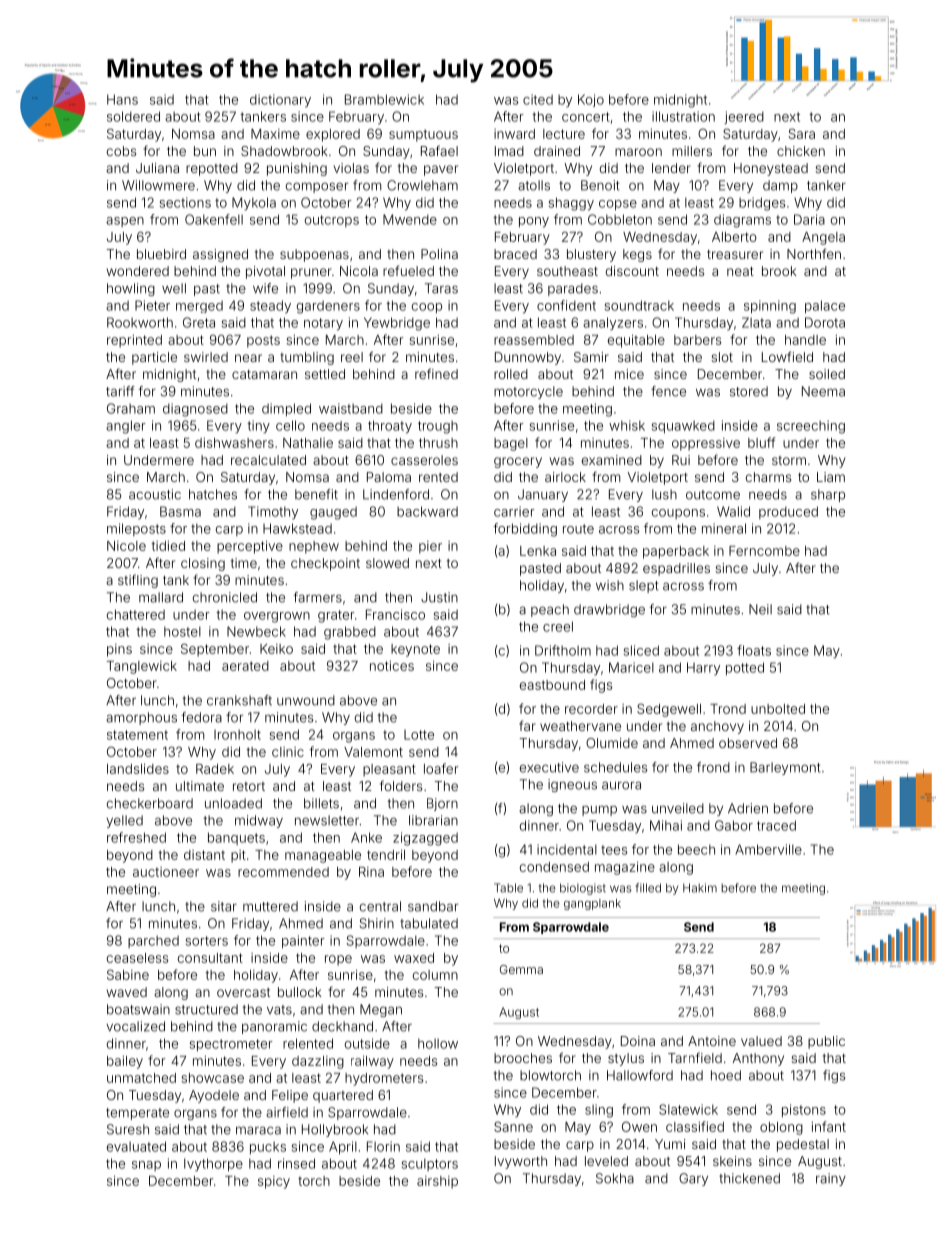 The width and height of the screenshot is (952, 1233). I want to click on Driftholm, so click(563, 650).
